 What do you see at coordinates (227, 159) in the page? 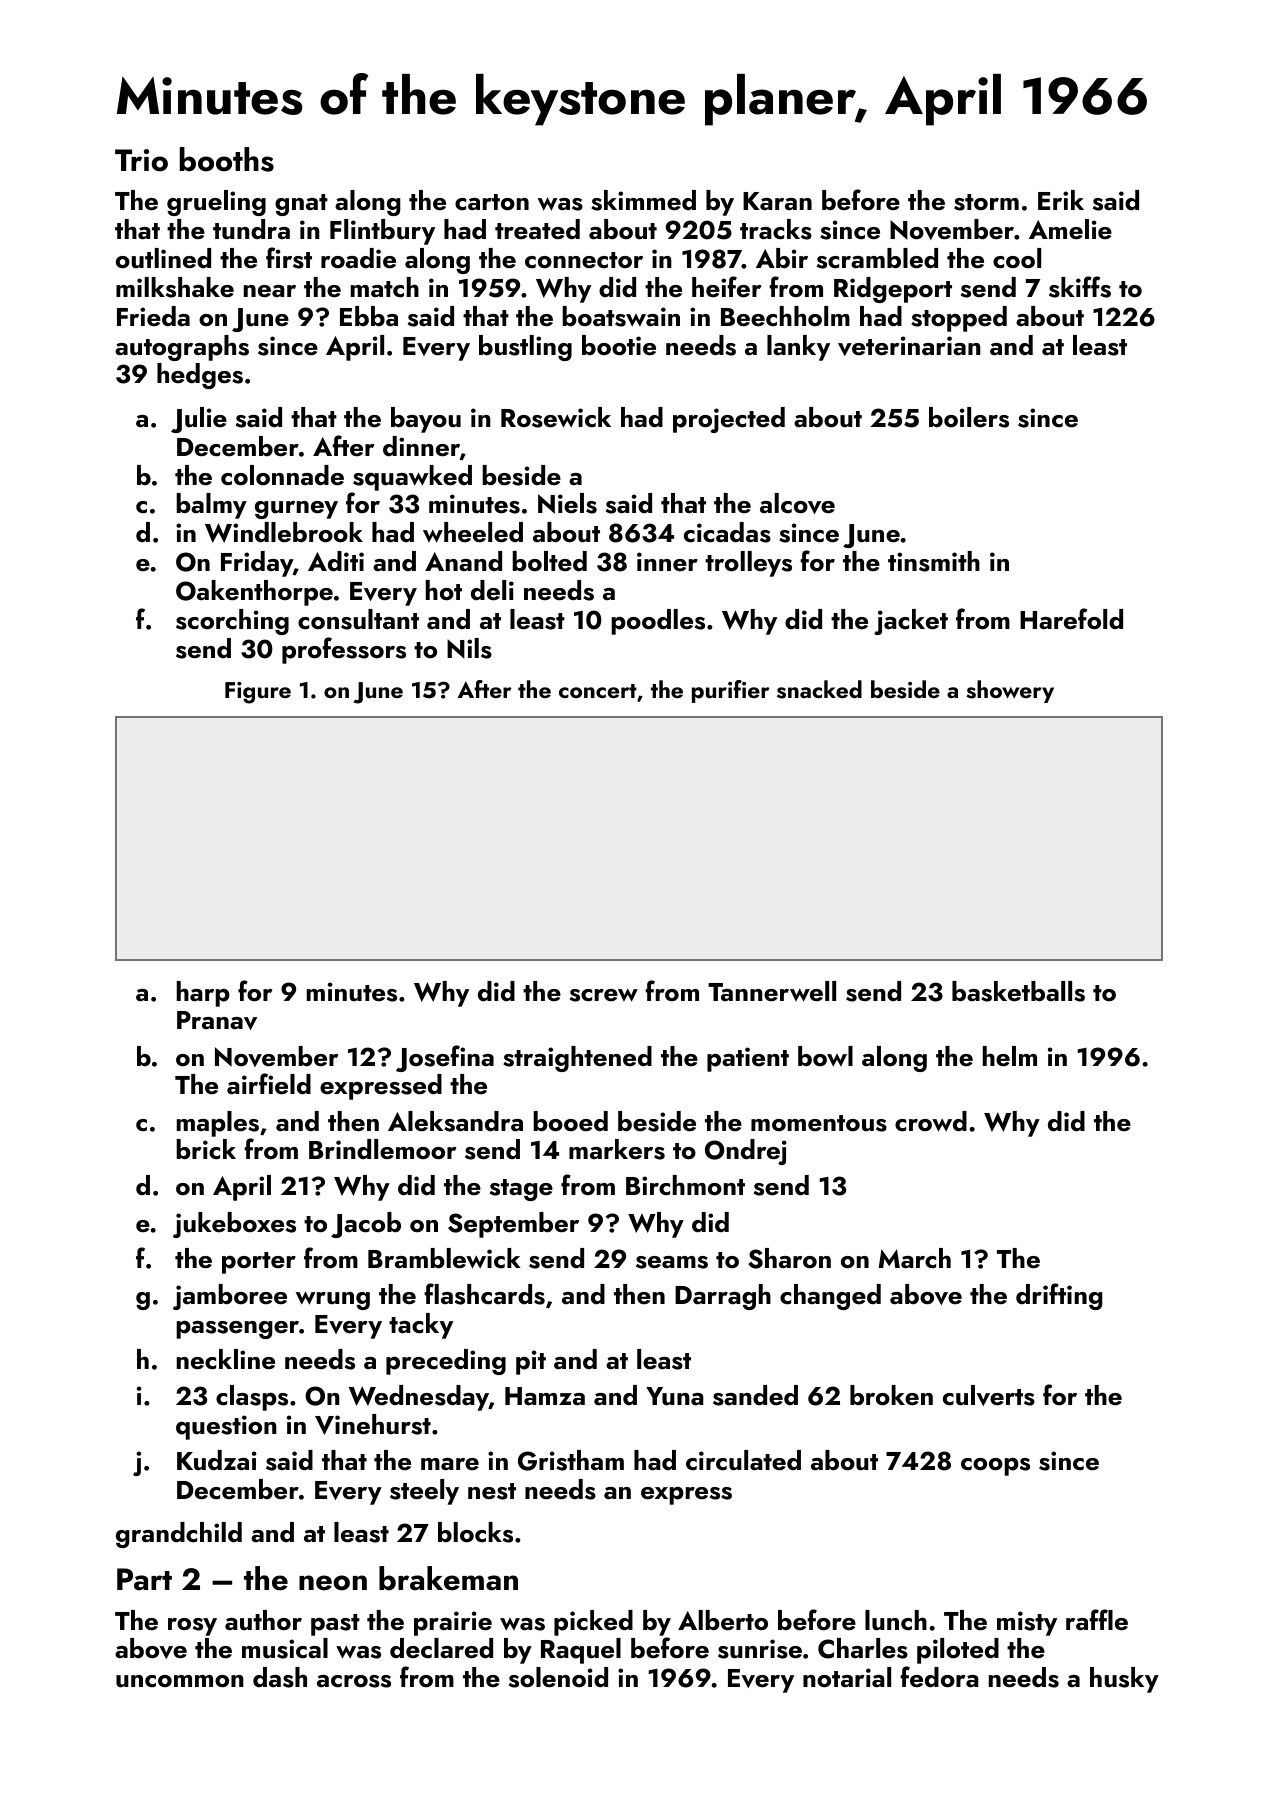
I see `booths` at bounding box center [227, 159].
